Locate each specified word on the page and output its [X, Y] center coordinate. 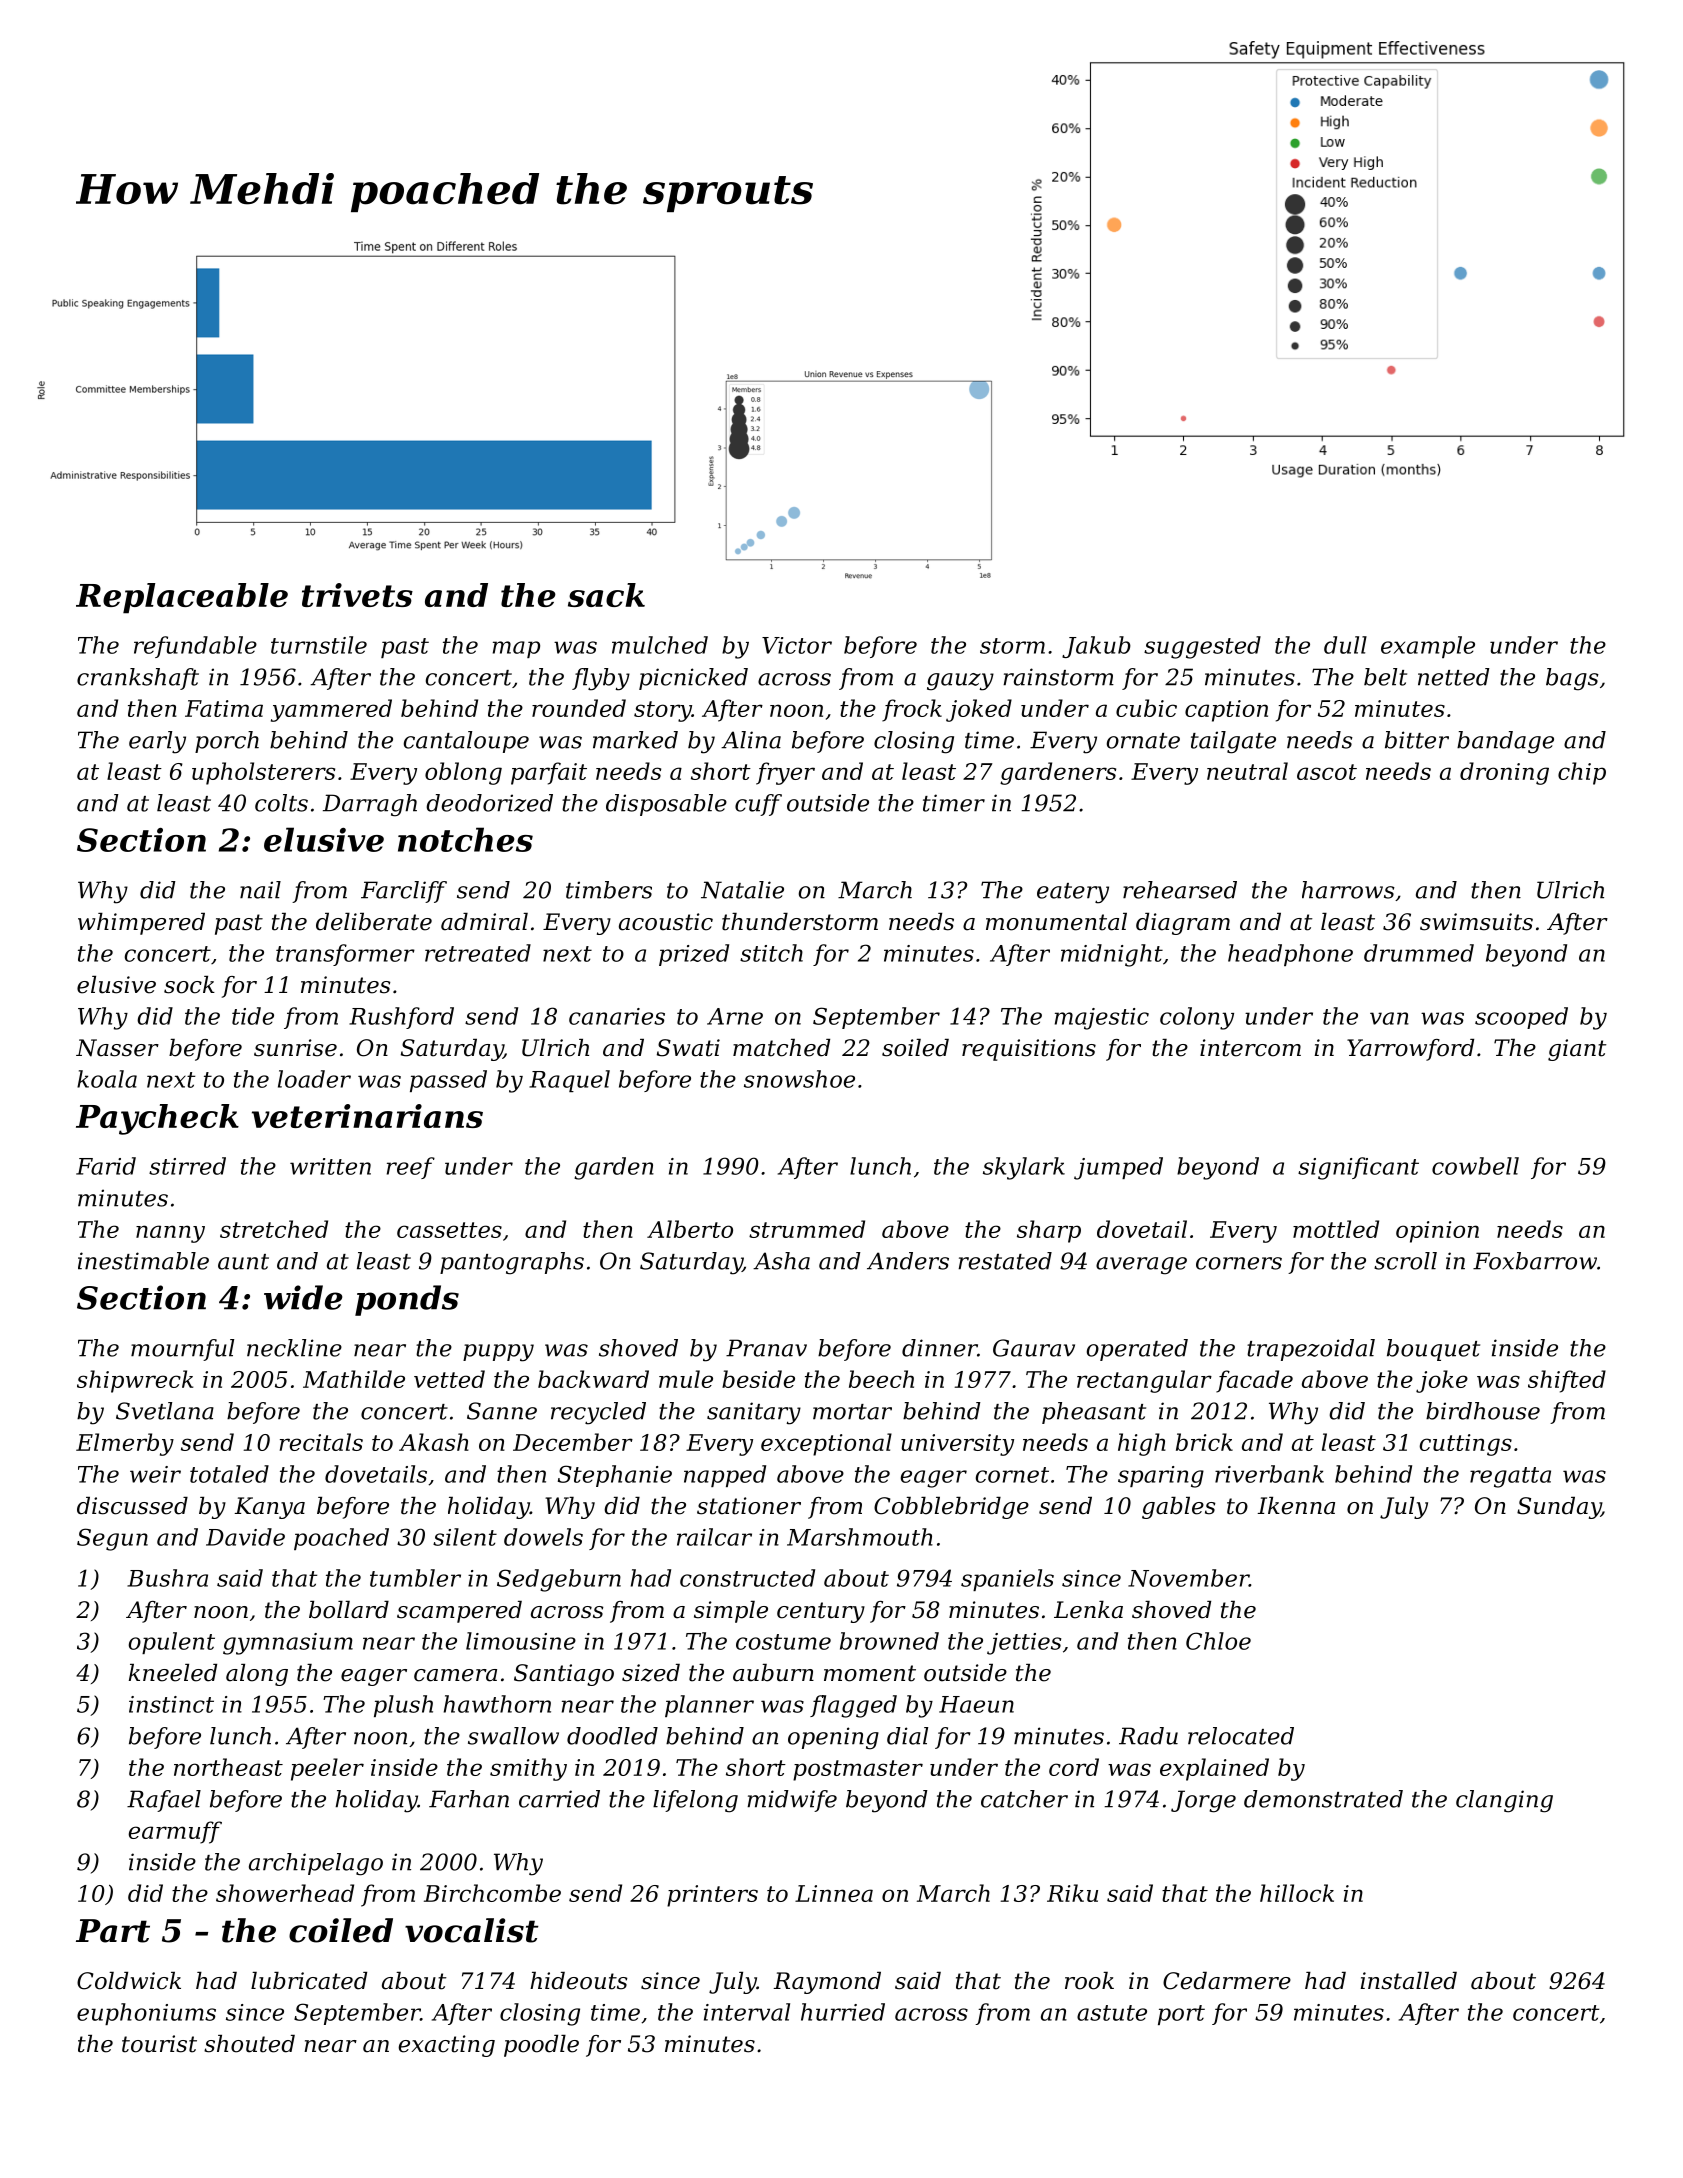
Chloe [1218, 1641]
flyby [601, 679]
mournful [182, 1350]
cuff [758, 805]
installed [1409, 1981]
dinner [940, 1348]
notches [465, 839]
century [821, 1612]
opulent [172, 1643]
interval [747, 2012]
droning [1504, 773]
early [157, 742]
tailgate [1233, 742]
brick [1204, 1442]
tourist [159, 2044]
